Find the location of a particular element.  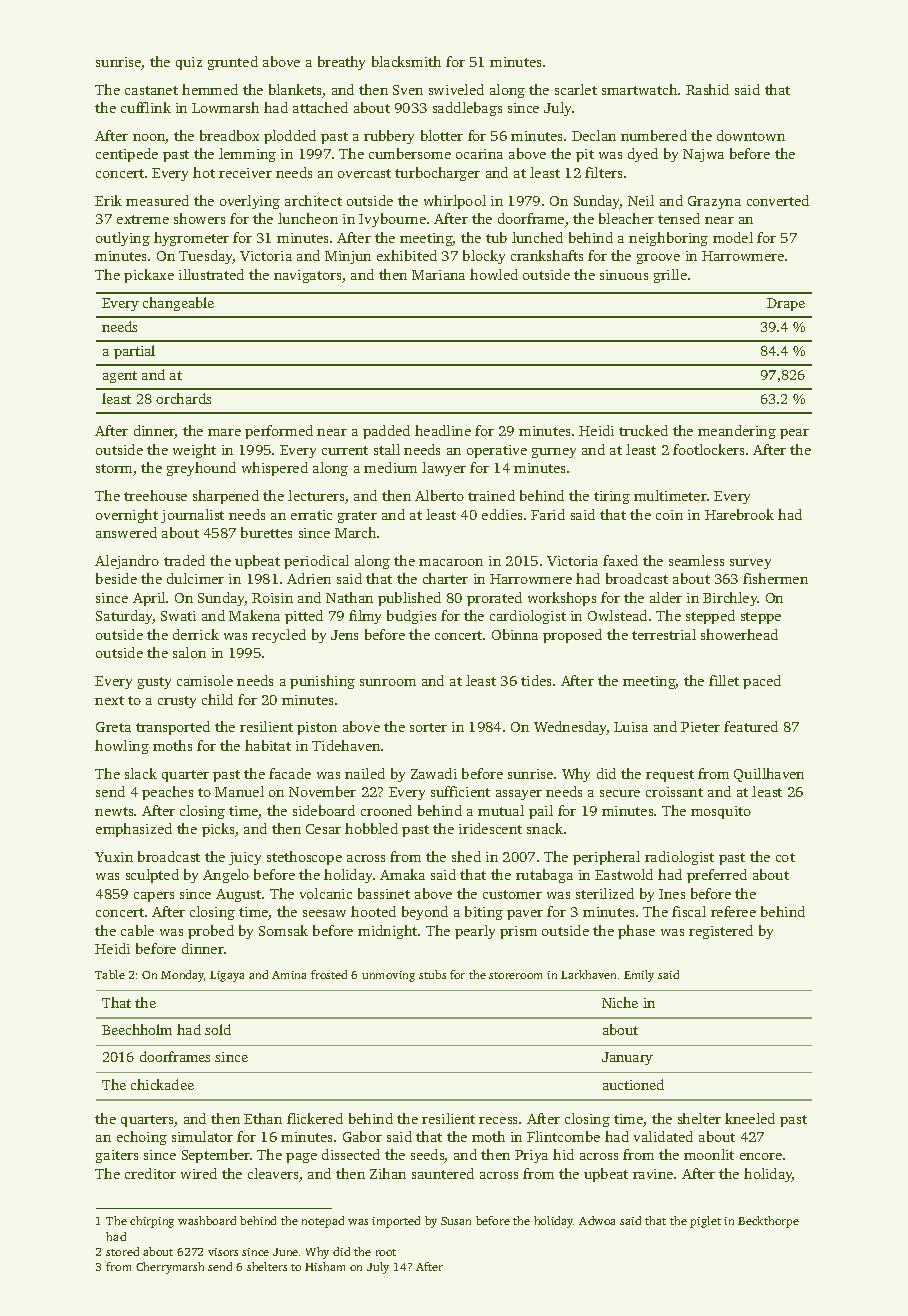

kneeled is located at coordinates (750, 1118).
